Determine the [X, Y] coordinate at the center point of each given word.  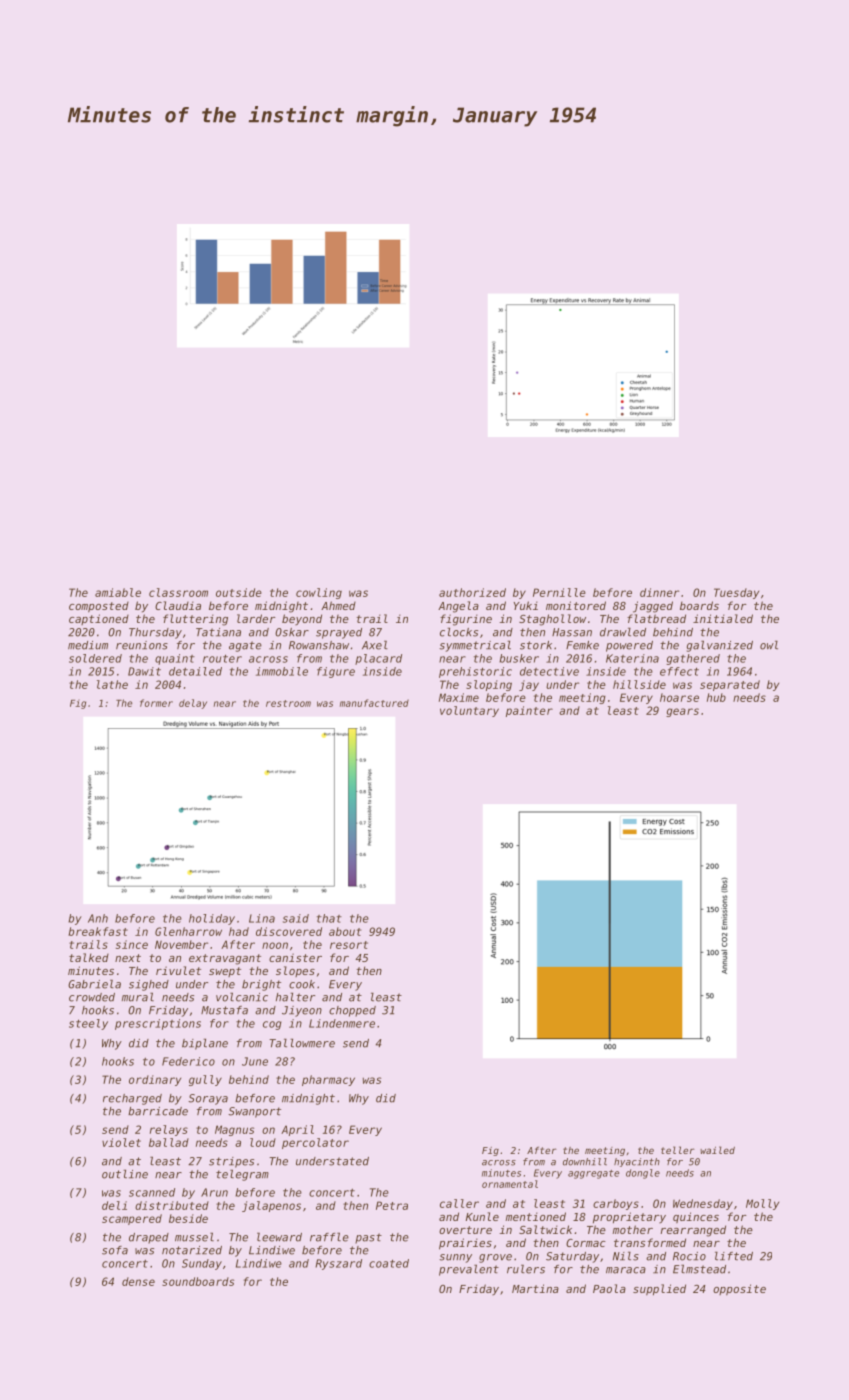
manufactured [374, 703]
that [329, 918]
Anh [98, 918]
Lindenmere [342, 1023]
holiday [212, 919]
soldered [95, 658]
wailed [717, 1150]
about [345, 931]
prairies [465, 1244]
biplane [205, 1044]
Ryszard [339, 1264]
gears [682, 712]
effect [679, 671]
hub [716, 697]
